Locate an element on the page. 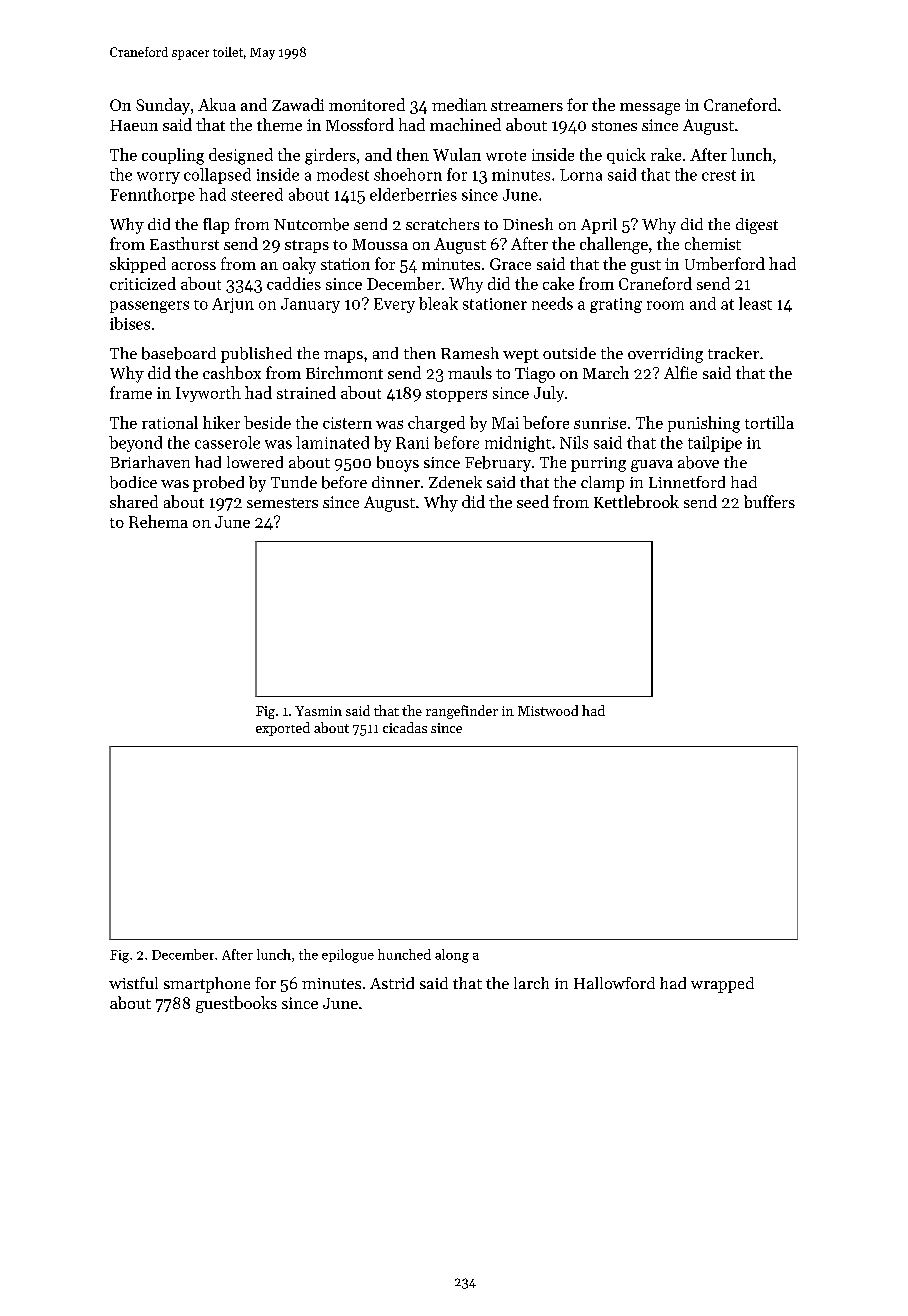  Yasmin is located at coordinates (318, 711).
